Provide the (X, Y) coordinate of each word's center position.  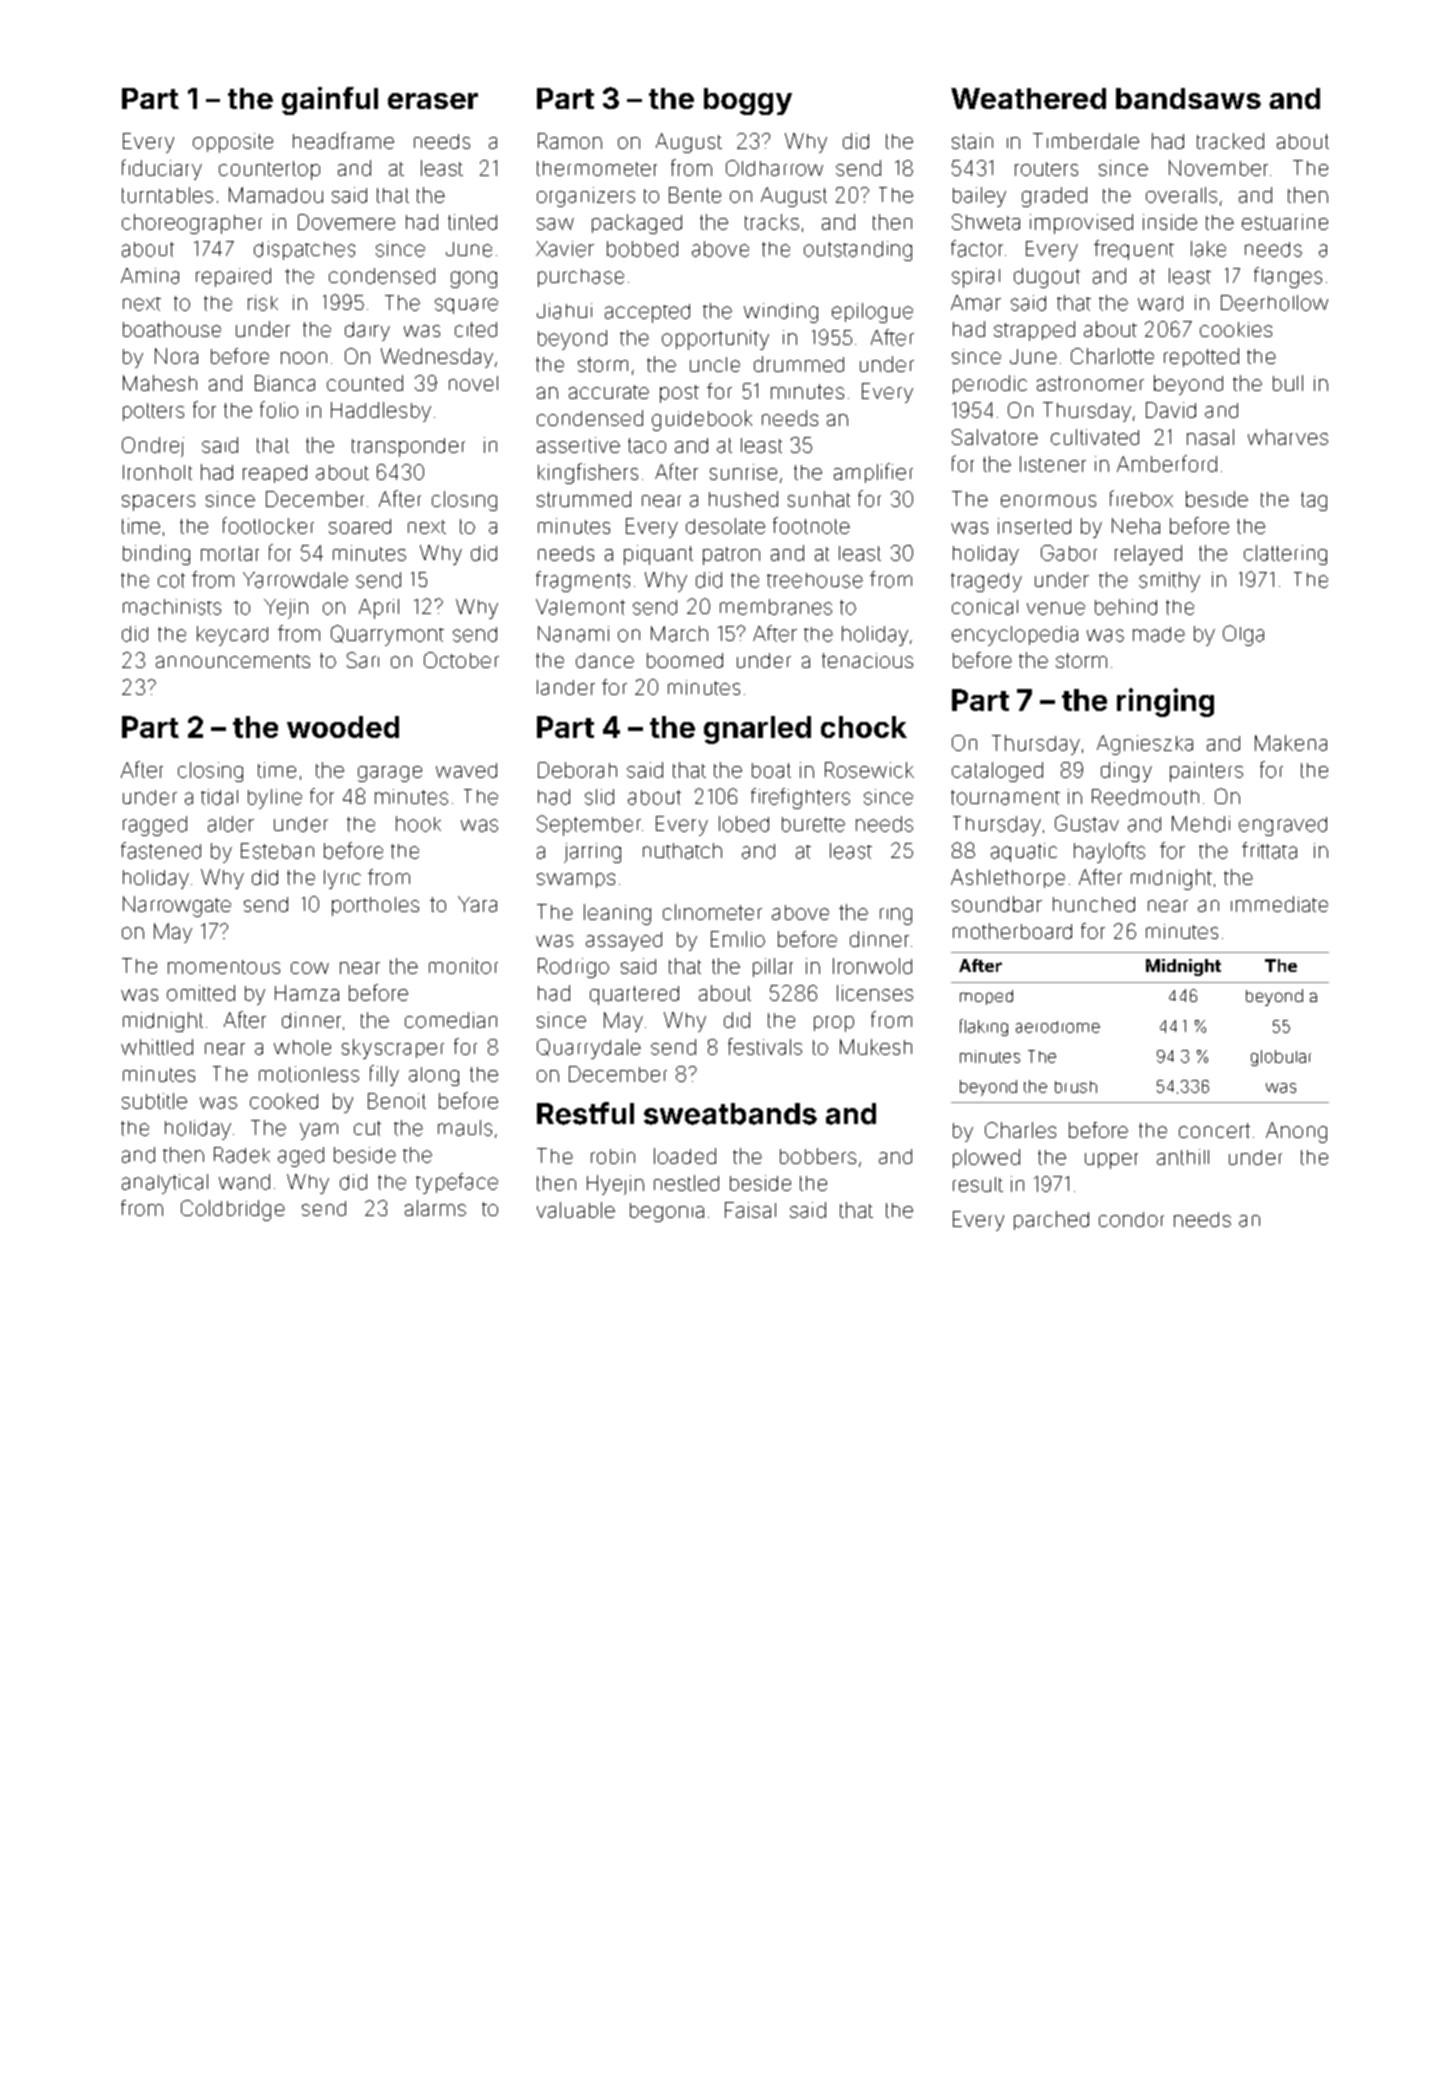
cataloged (997, 772)
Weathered (1028, 98)
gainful (330, 101)
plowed (986, 1158)
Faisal (750, 1210)
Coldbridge (233, 1210)
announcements (233, 661)
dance (605, 660)
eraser (433, 101)
